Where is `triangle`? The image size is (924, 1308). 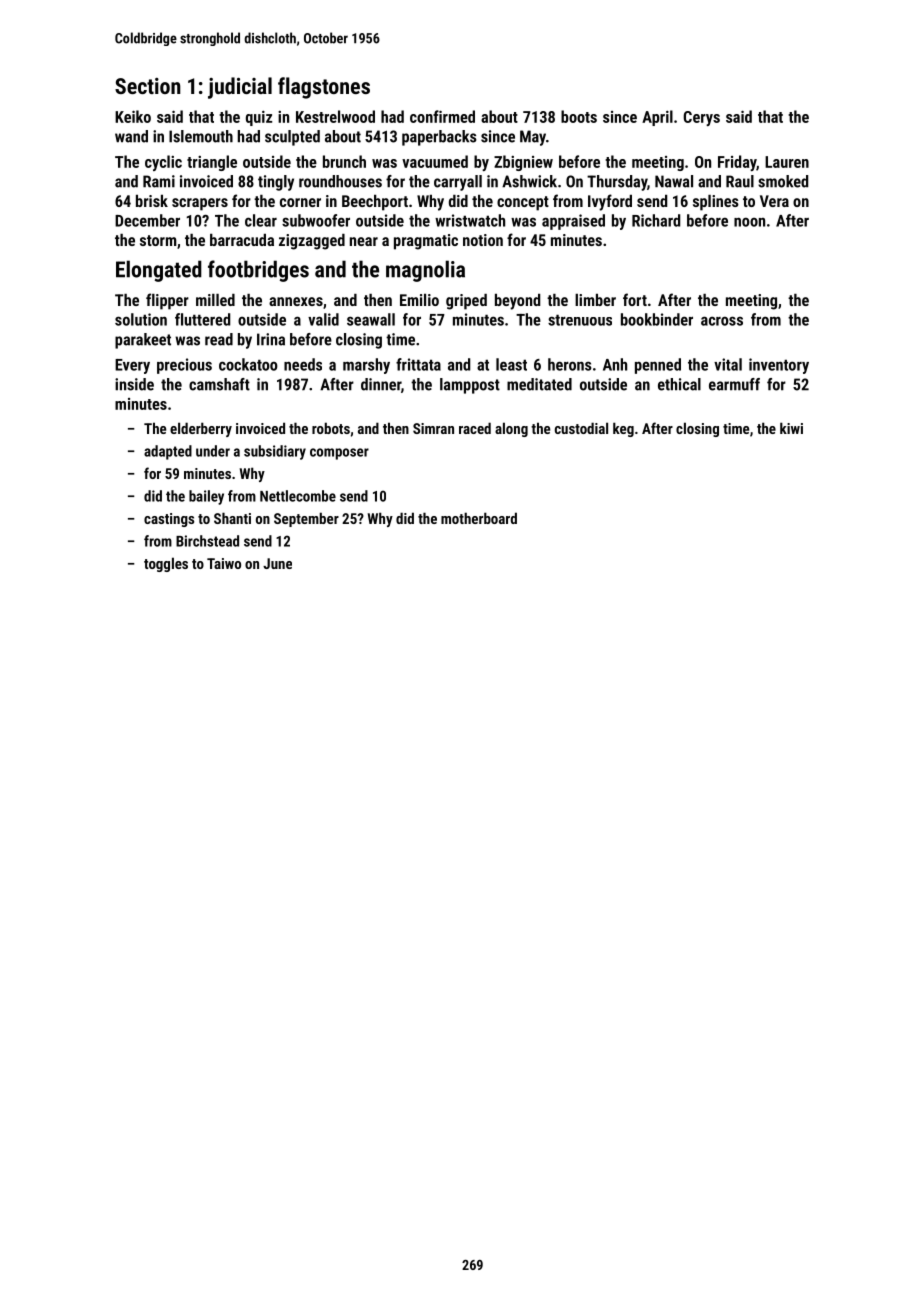 triangle is located at coordinates (212, 163).
